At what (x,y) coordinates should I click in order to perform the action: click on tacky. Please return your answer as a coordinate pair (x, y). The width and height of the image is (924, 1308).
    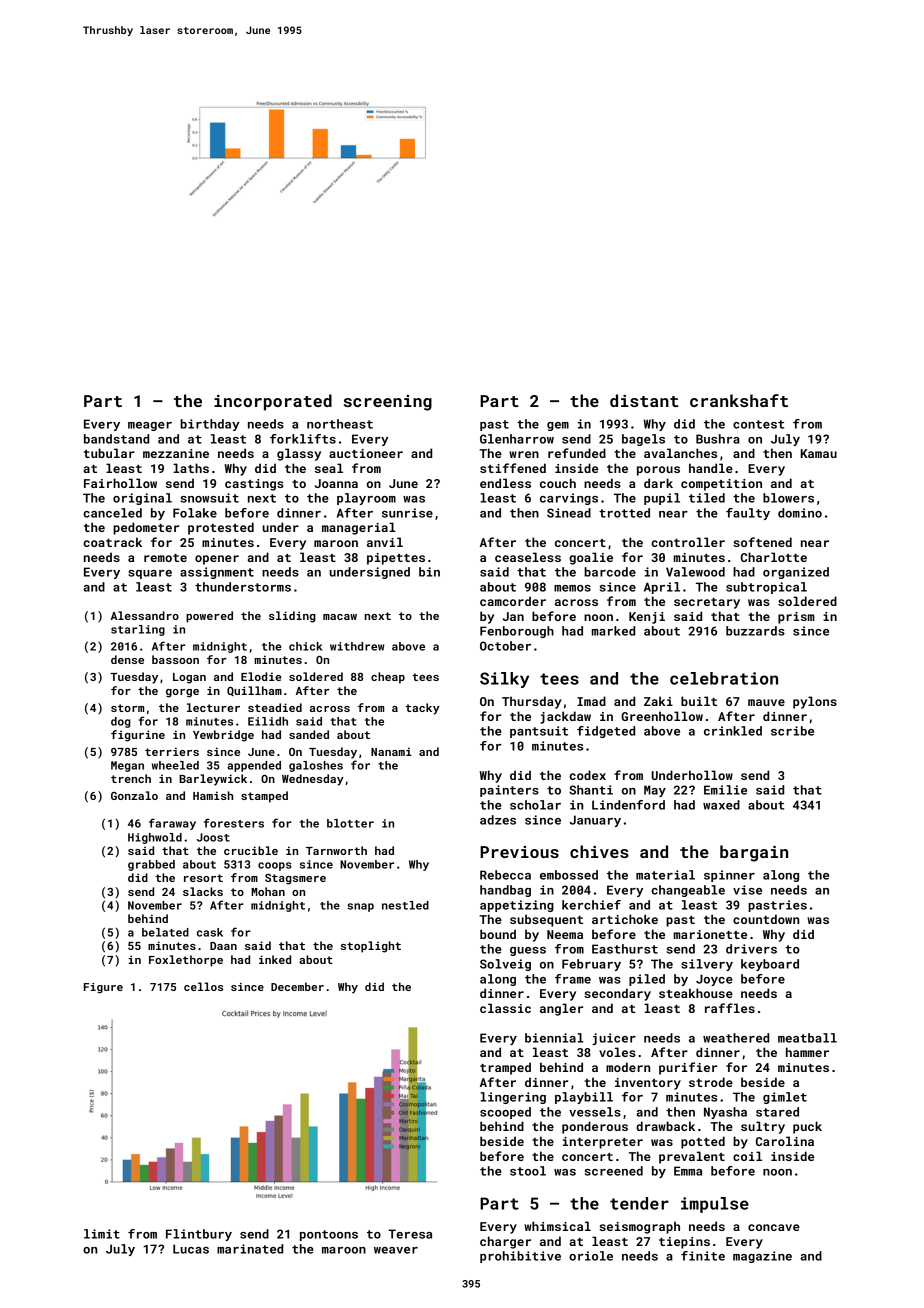
    Looking at the image, I should click on (423, 709).
